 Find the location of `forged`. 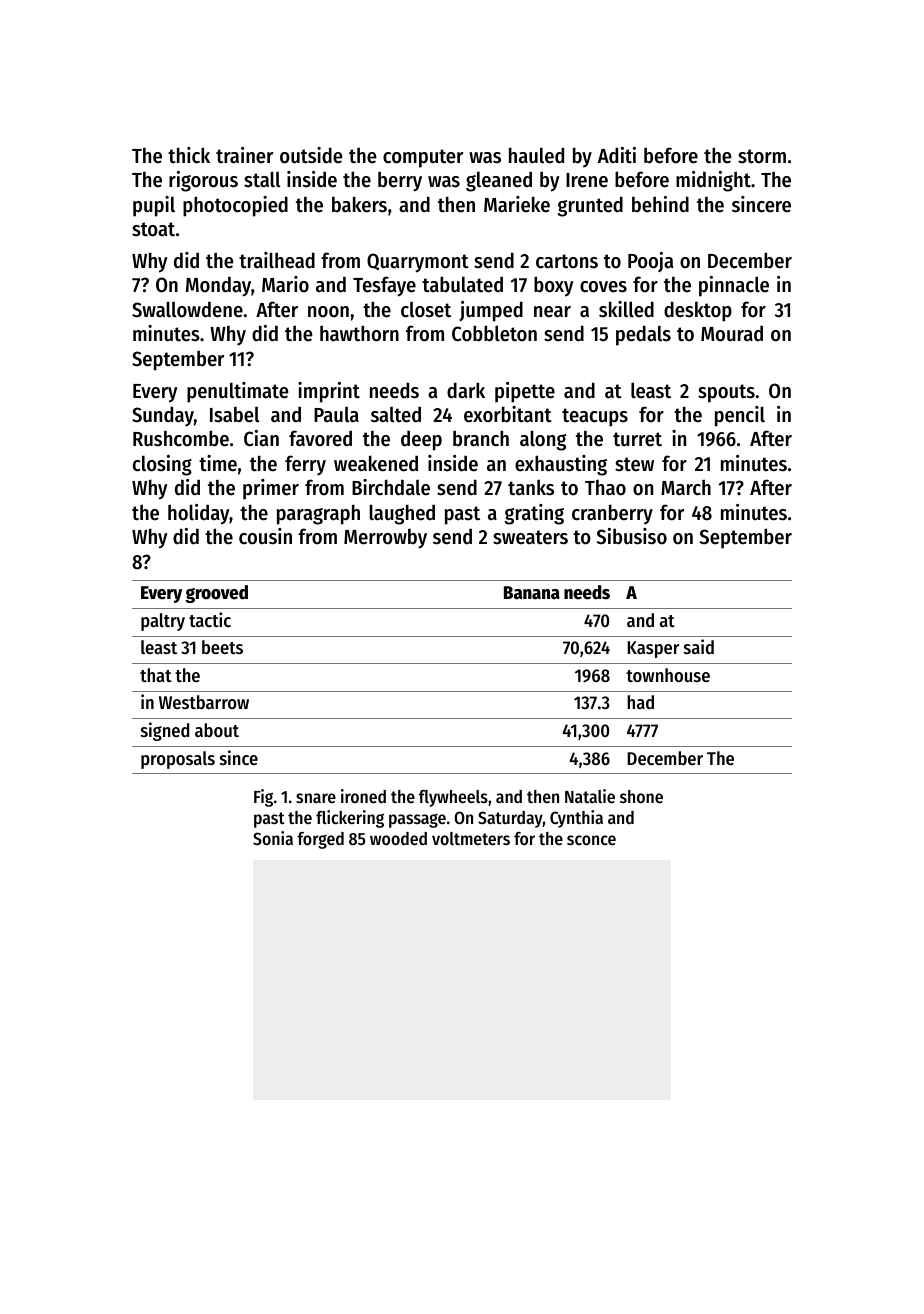

forged is located at coordinates (320, 840).
